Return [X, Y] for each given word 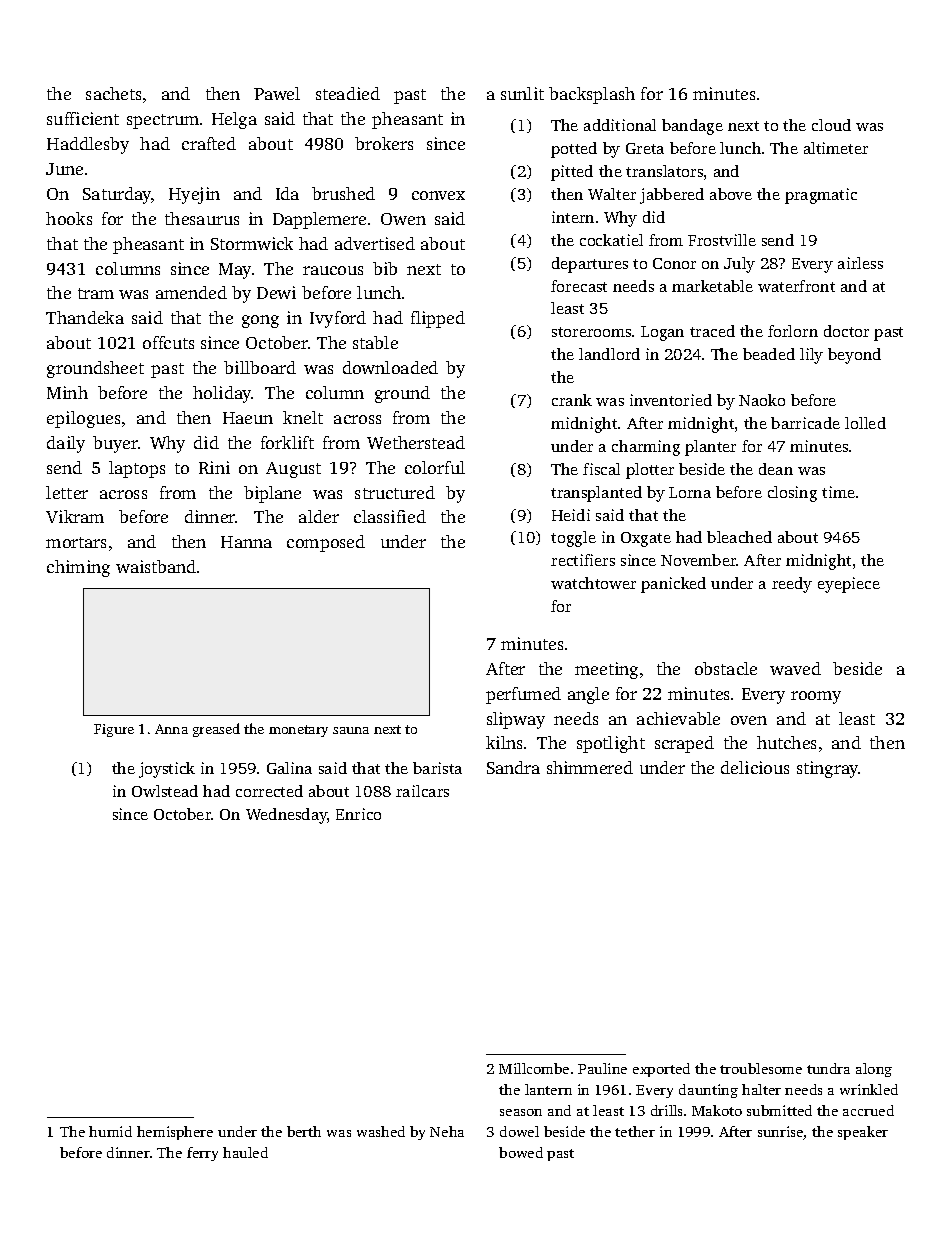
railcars [422, 791]
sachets [113, 93]
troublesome [761, 1068]
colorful [435, 467]
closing [792, 494]
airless [860, 263]
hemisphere [175, 1133]
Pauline [602, 1068]
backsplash [592, 95]
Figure [114, 730]
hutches [786, 742]
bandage [692, 127]
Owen [403, 219]
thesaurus [202, 218]
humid [110, 1131]
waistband [156, 566]
